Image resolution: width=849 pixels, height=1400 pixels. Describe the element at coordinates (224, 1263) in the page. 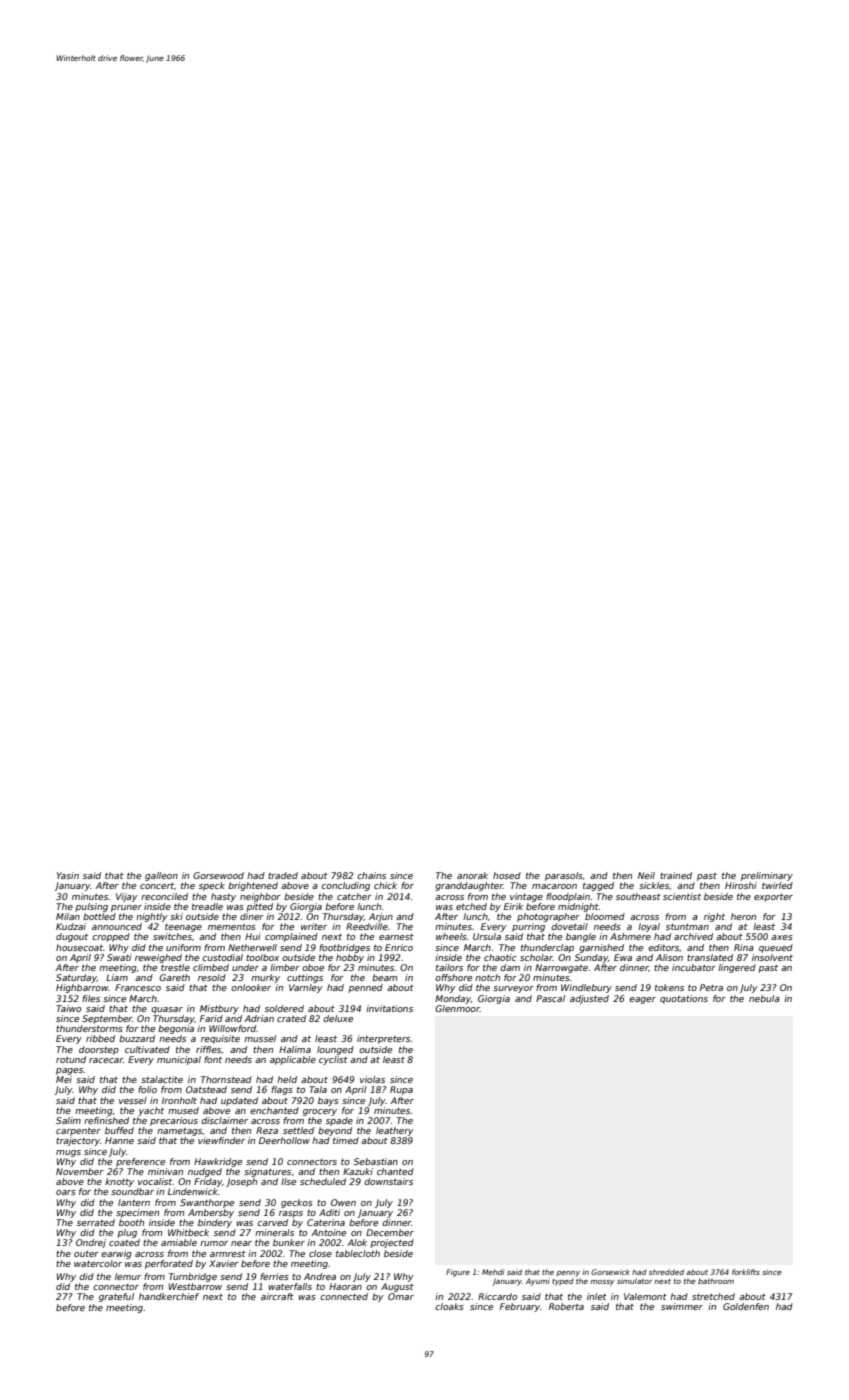

I see `Xavier` at that location.
